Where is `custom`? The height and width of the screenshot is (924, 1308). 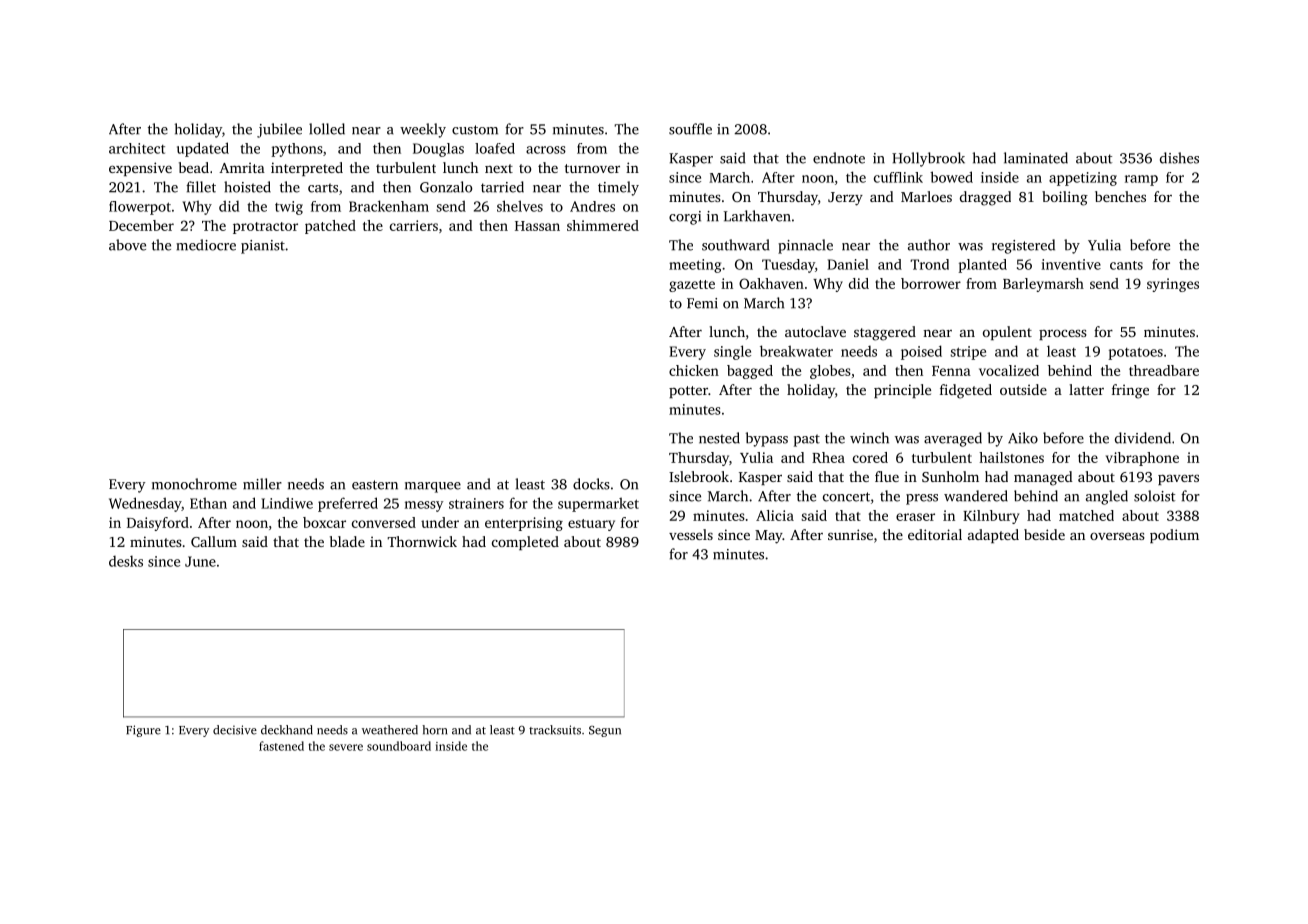 custom is located at coordinates (475, 130).
